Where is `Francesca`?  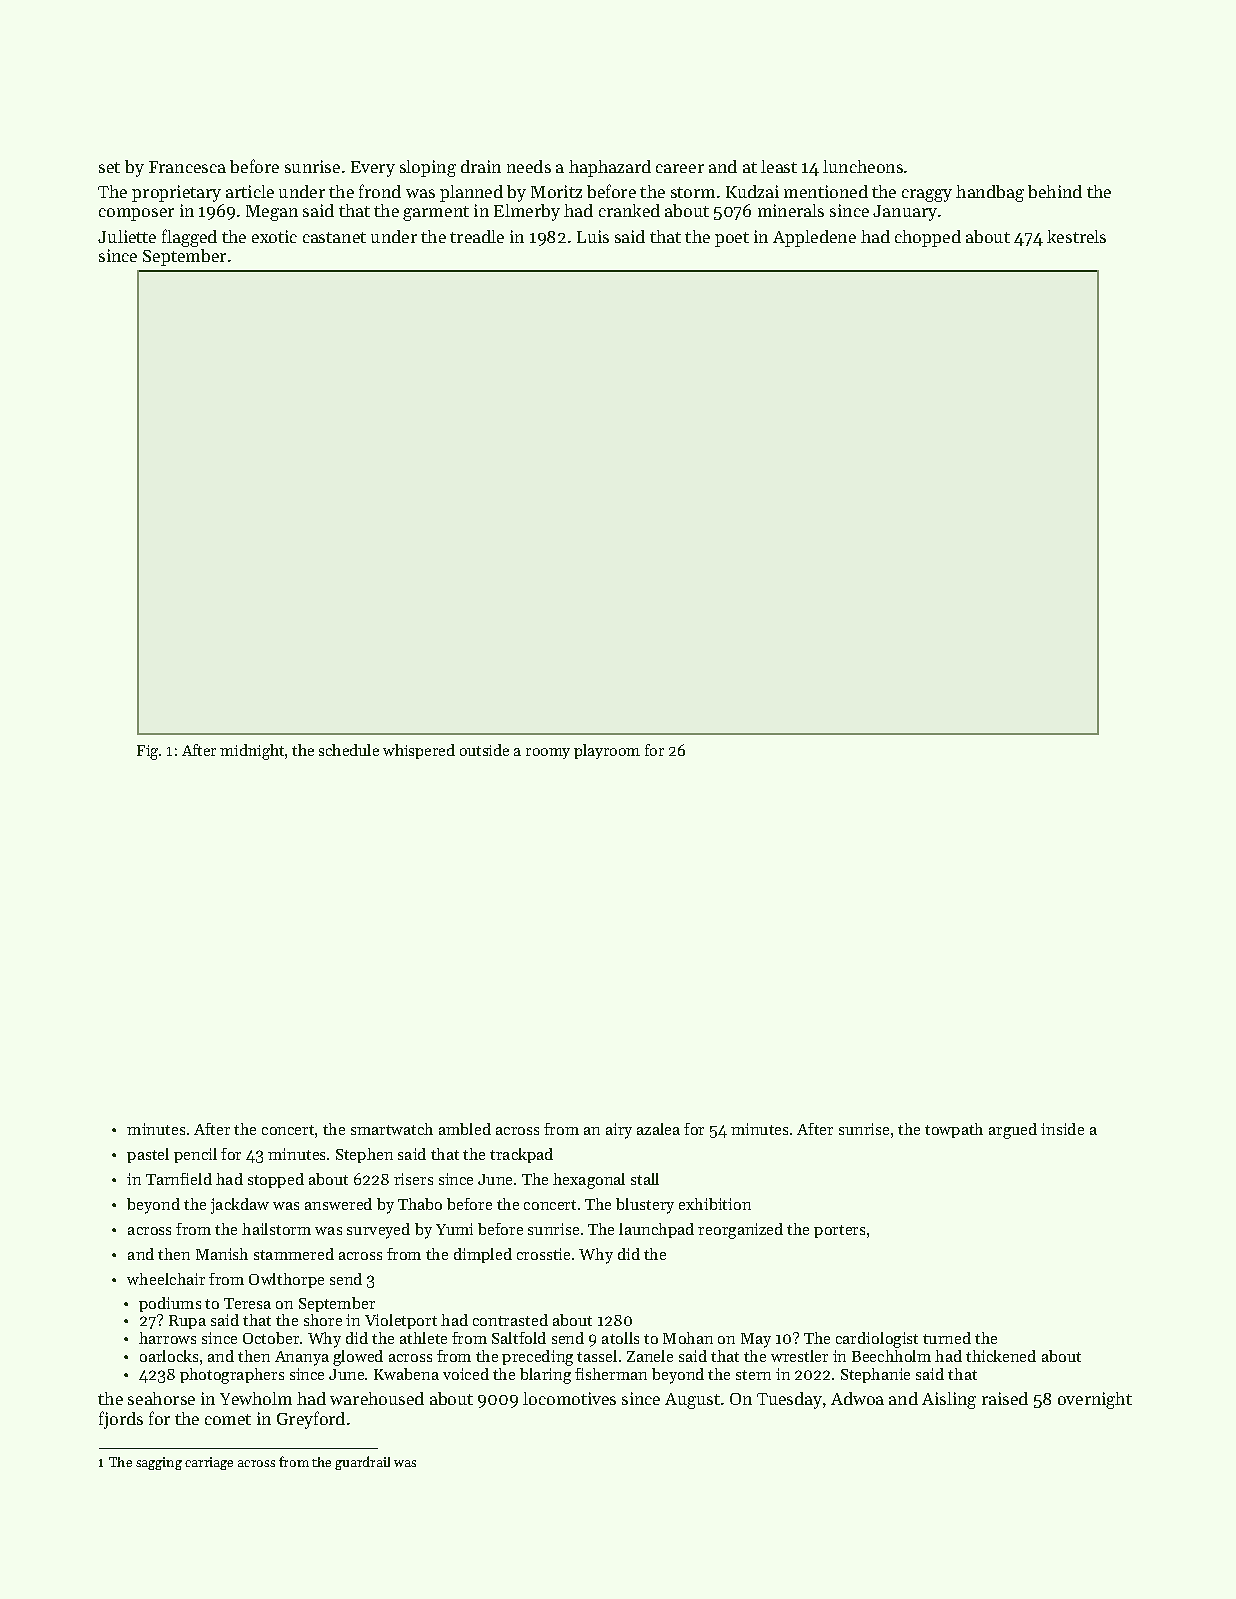 Francesca is located at coordinates (187, 167).
